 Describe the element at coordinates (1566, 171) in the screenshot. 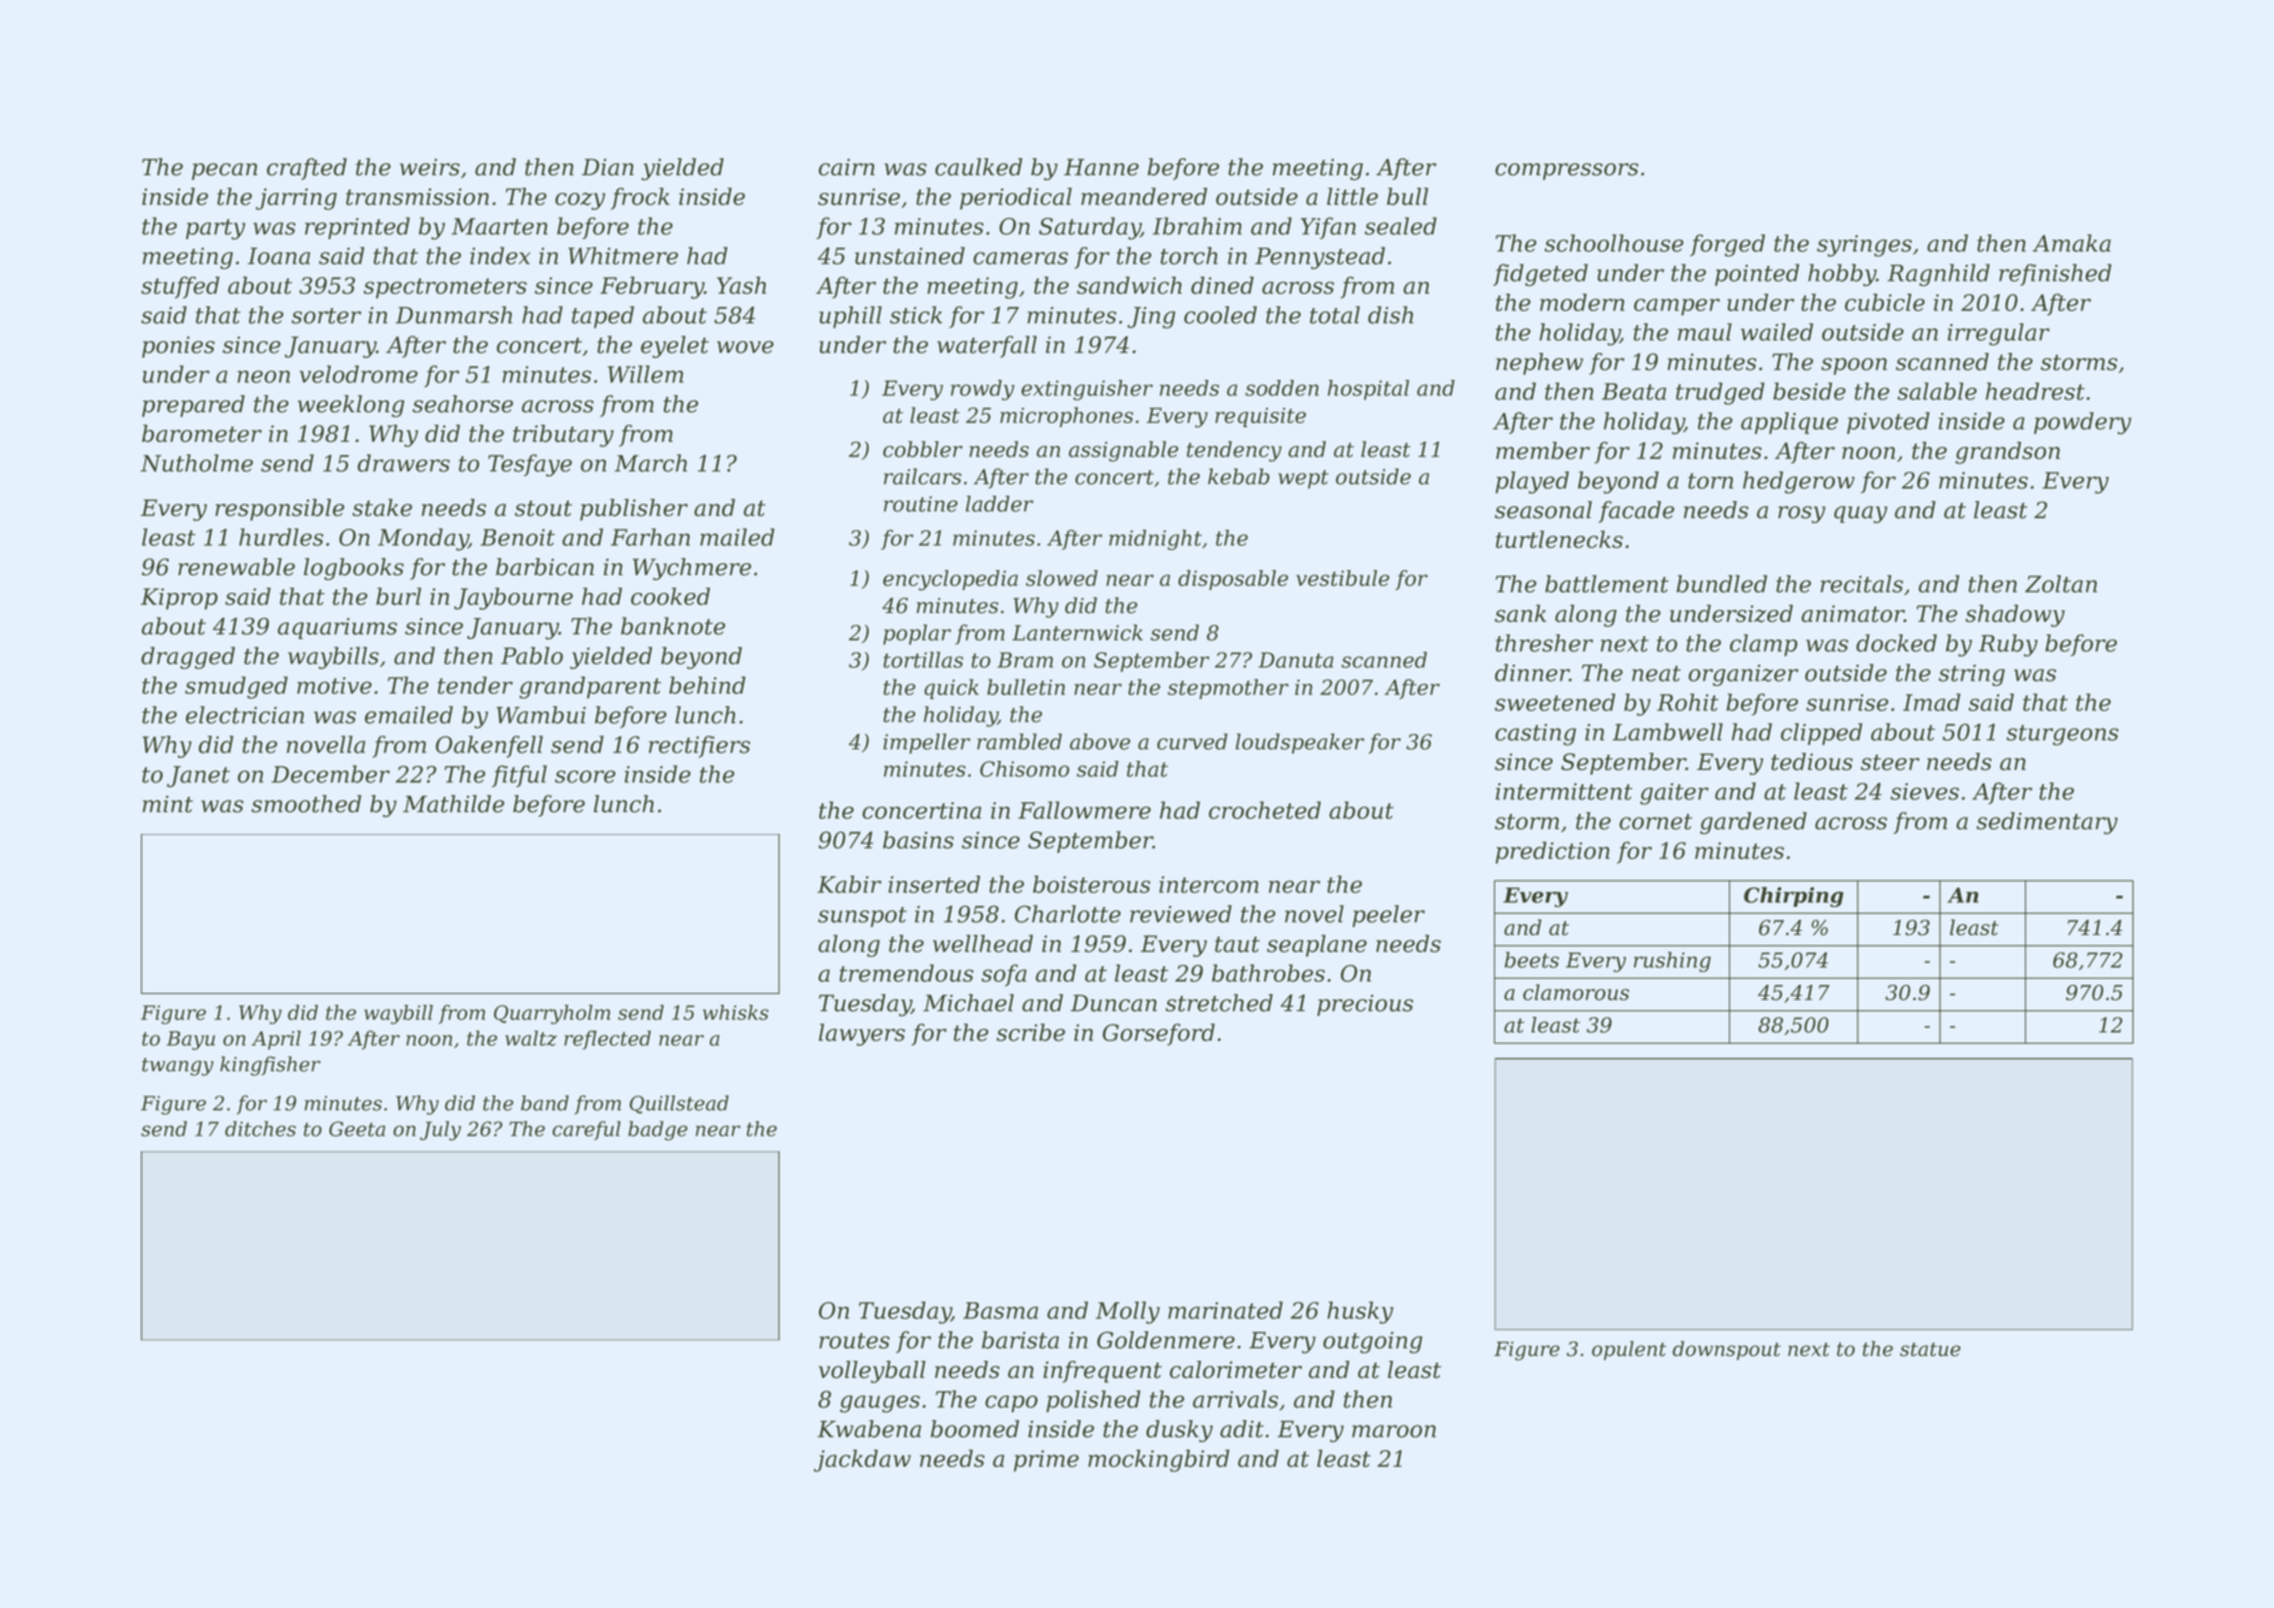

I see `compressors` at that location.
